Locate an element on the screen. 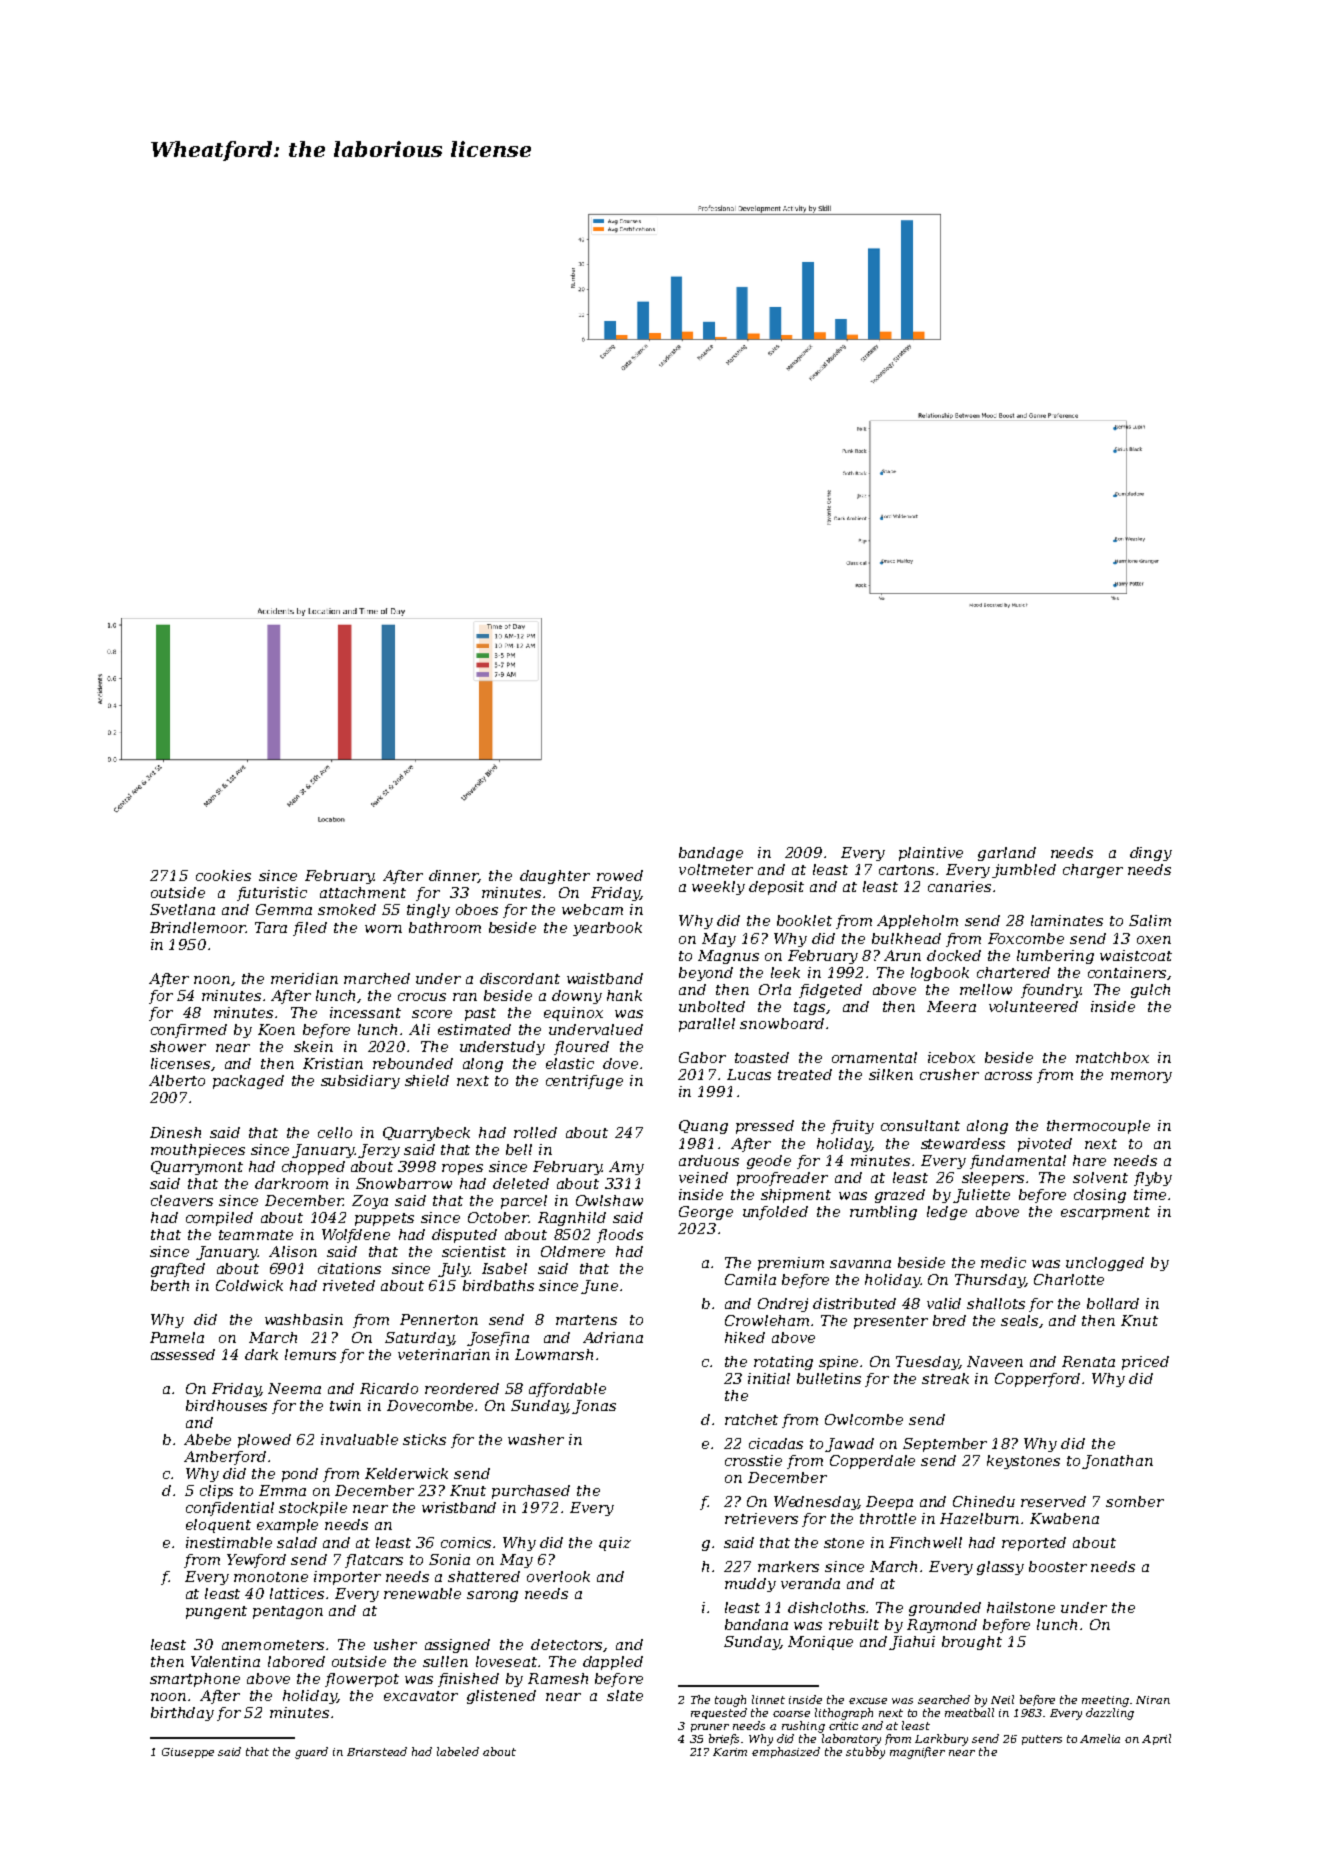 Image resolution: width=1322 pixels, height=1869 pixels. pungent is located at coordinates (216, 1612).
